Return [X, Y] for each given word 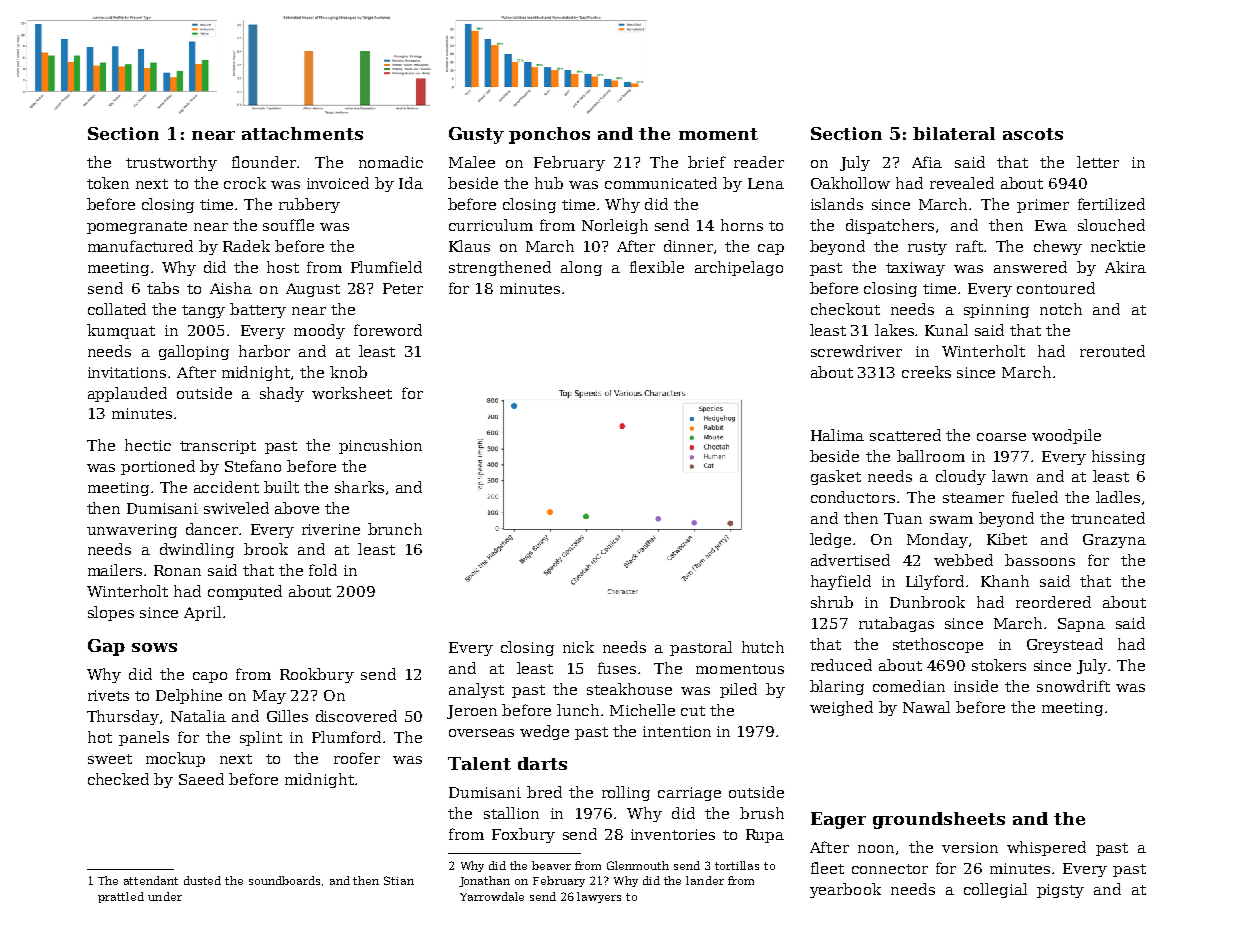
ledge [830, 540]
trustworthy [171, 163]
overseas [481, 733]
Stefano [253, 466]
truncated [1108, 518]
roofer [357, 758]
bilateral [954, 133]
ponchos [549, 135]
